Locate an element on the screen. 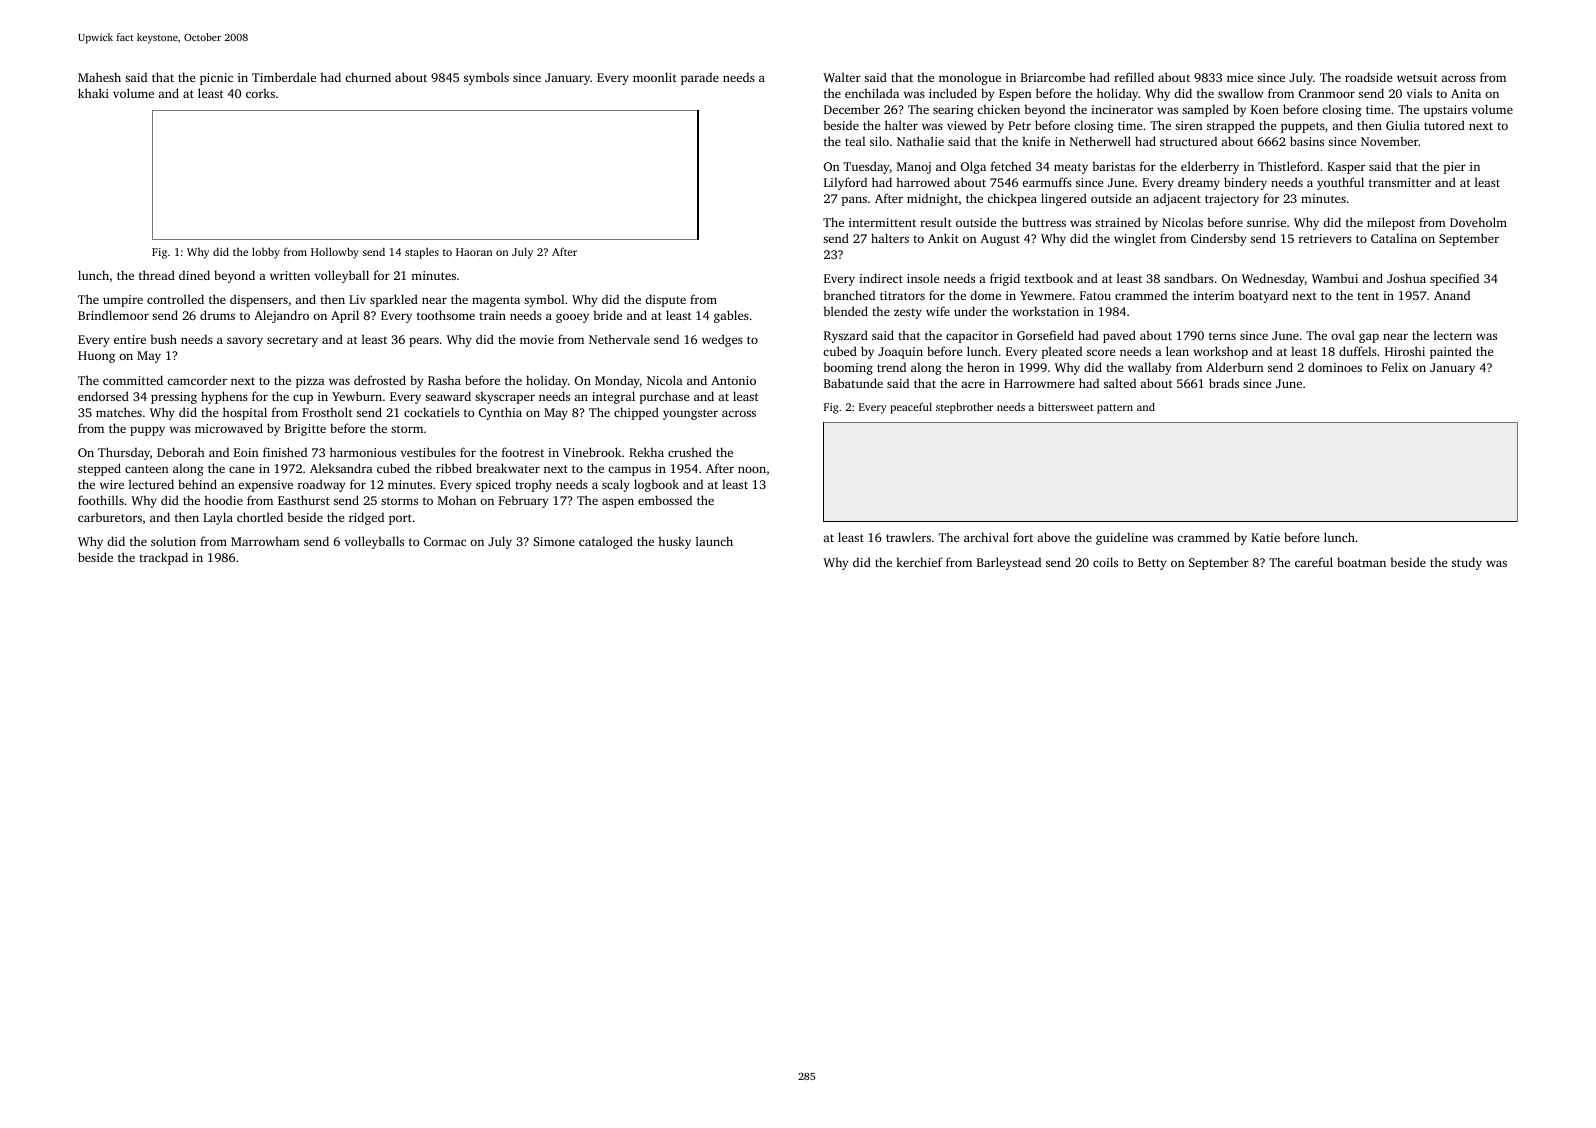  Antonio is located at coordinates (733, 380).
